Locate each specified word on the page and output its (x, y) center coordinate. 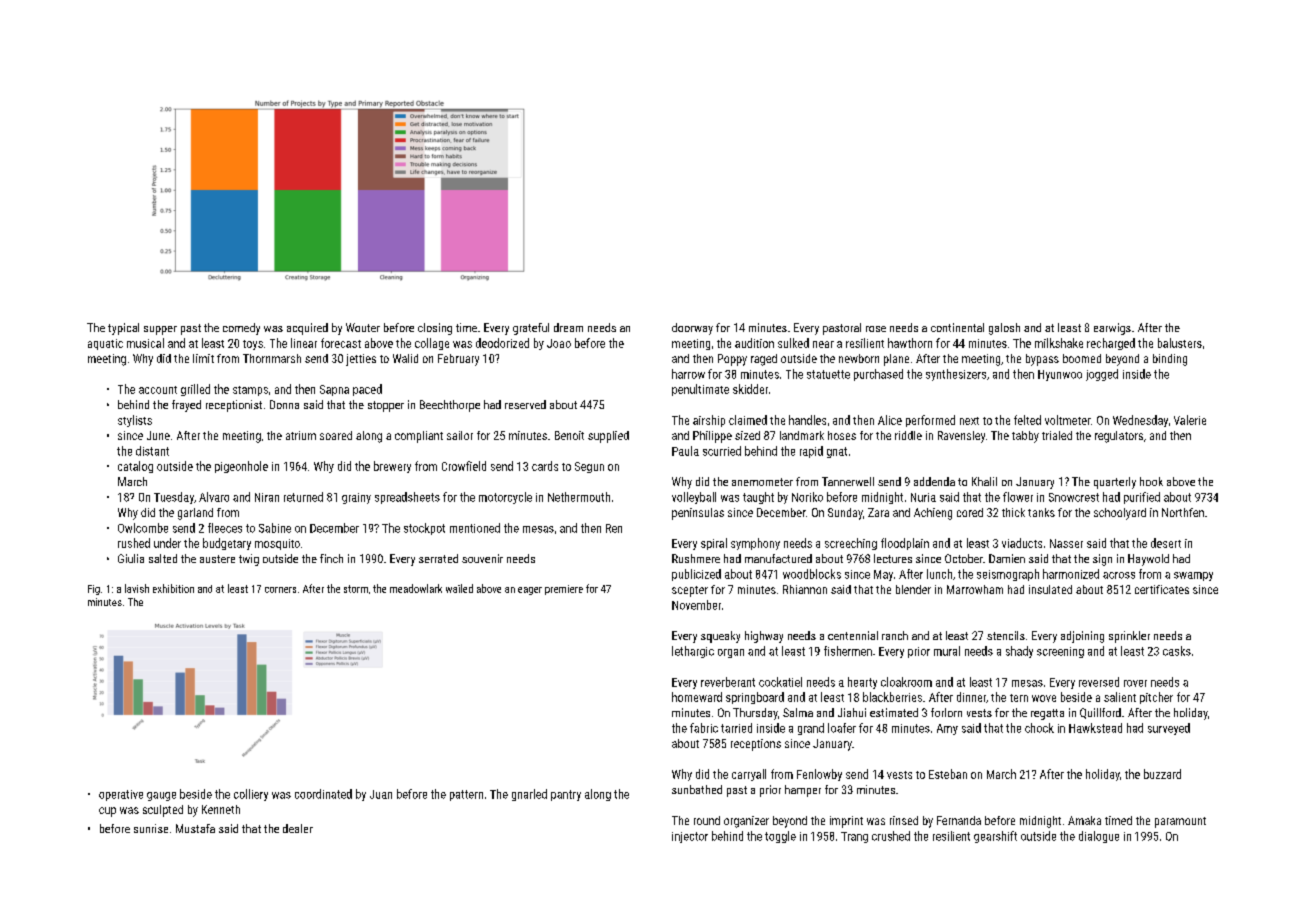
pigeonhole (241, 467)
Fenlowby (819, 775)
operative (121, 795)
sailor (460, 435)
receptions (756, 745)
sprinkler (1129, 637)
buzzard (1162, 774)
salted (163, 558)
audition (754, 343)
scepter (690, 591)
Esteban (948, 774)
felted (1027, 420)
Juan (381, 794)
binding (1170, 360)
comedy (241, 329)
